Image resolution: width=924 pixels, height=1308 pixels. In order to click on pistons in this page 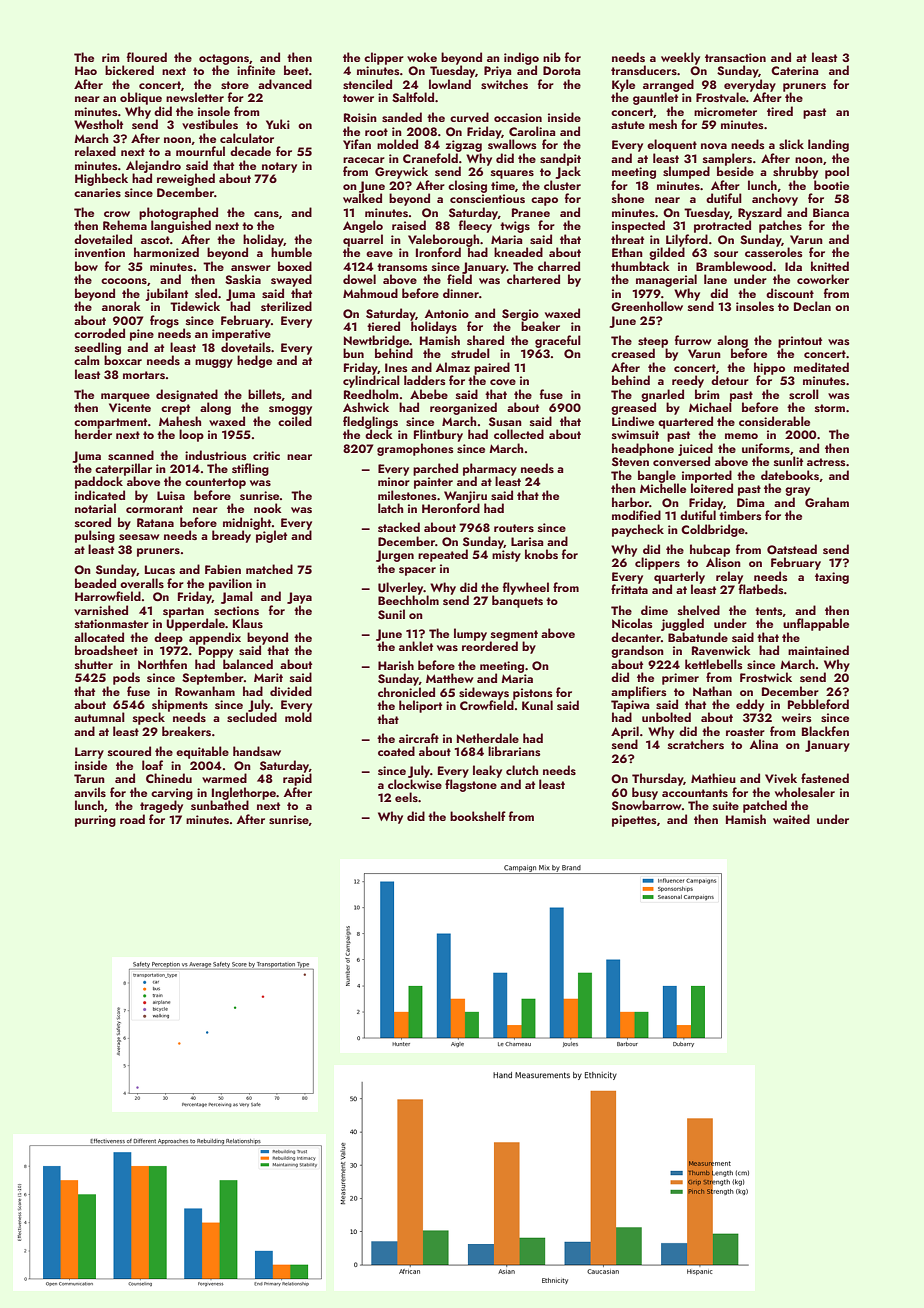, I will do `click(533, 694)`.
